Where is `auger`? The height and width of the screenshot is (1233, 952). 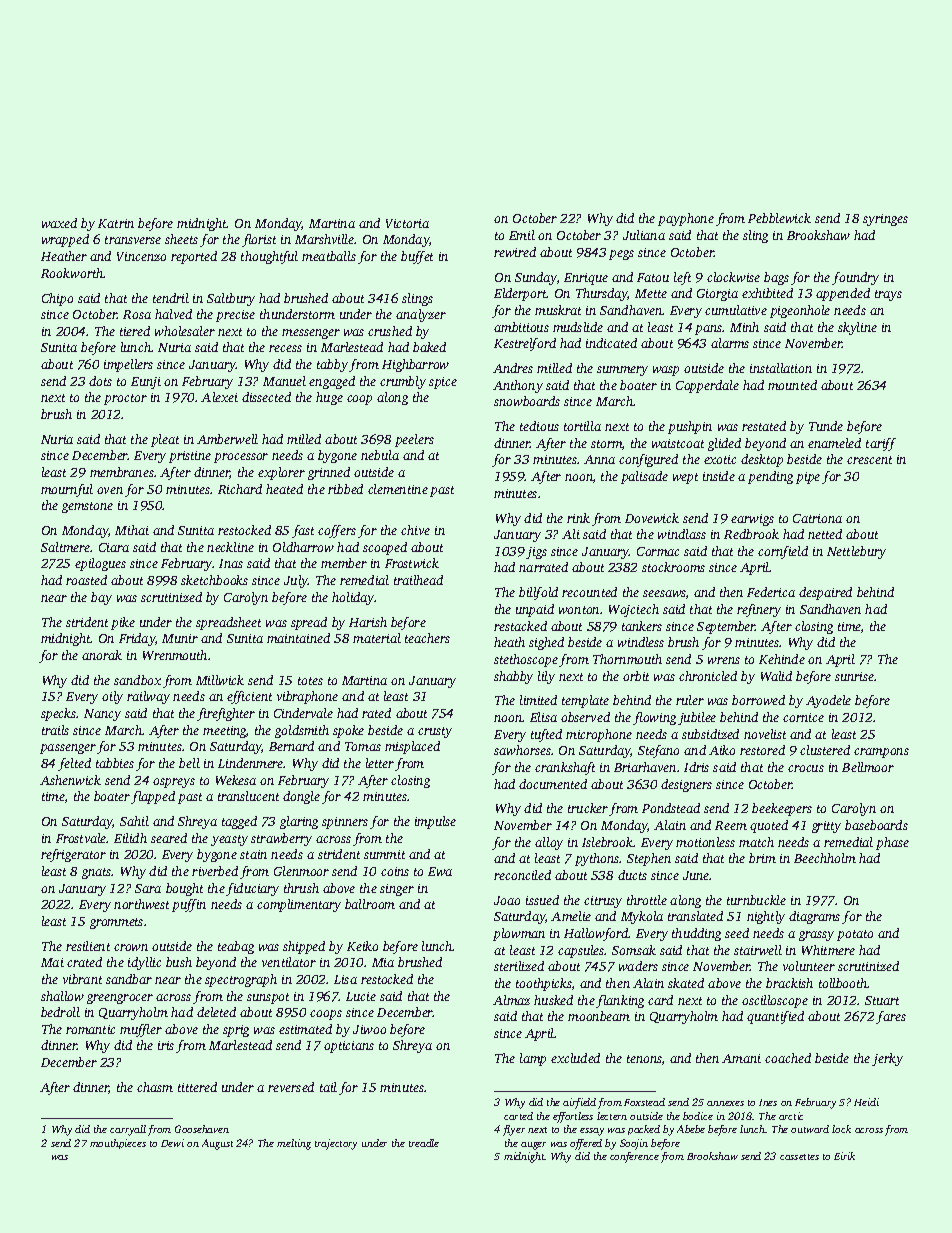 auger is located at coordinates (533, 1146).
